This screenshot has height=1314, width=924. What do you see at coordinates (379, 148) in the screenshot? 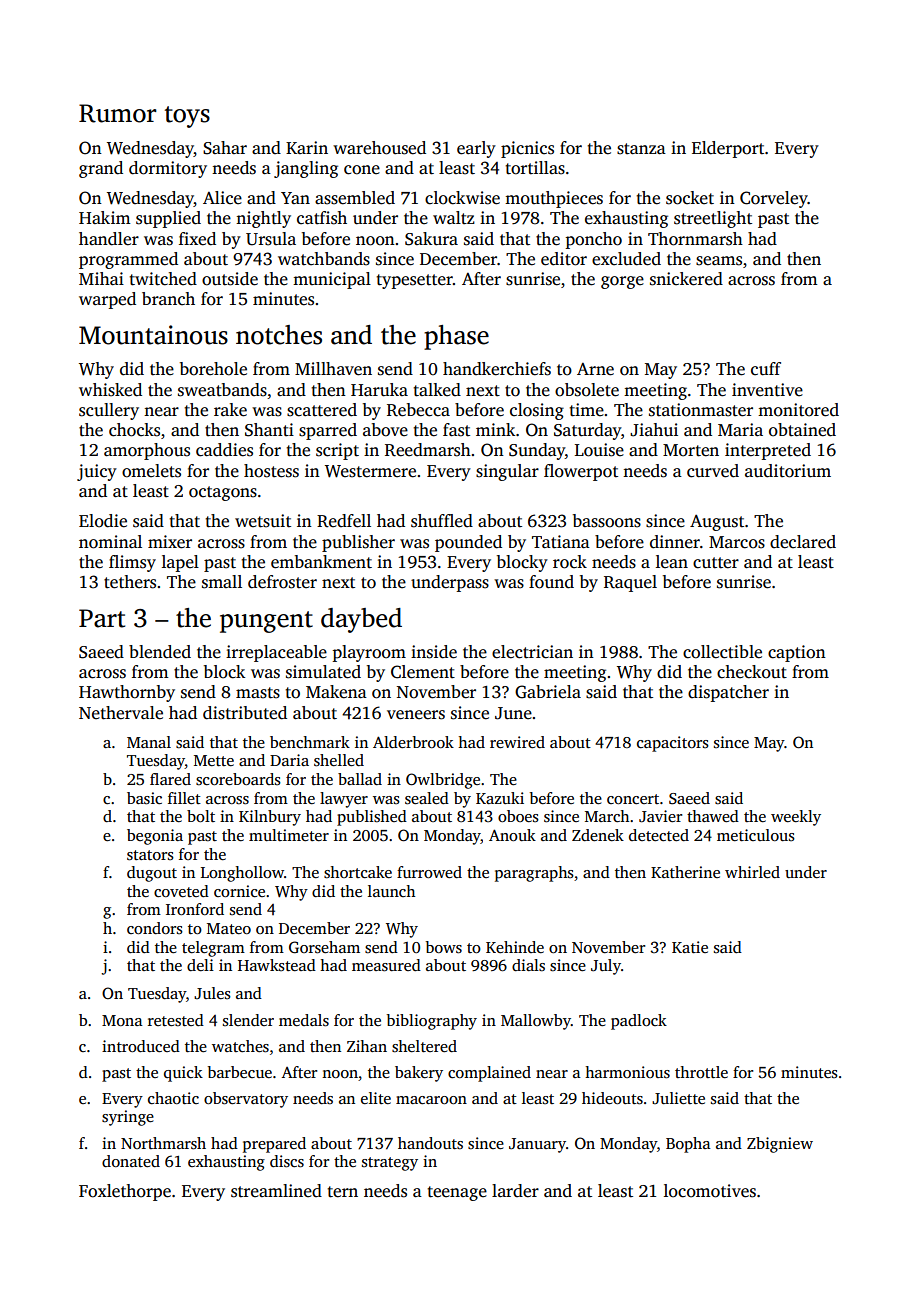
I see `warehoused` at bounding box center [379, 148].
